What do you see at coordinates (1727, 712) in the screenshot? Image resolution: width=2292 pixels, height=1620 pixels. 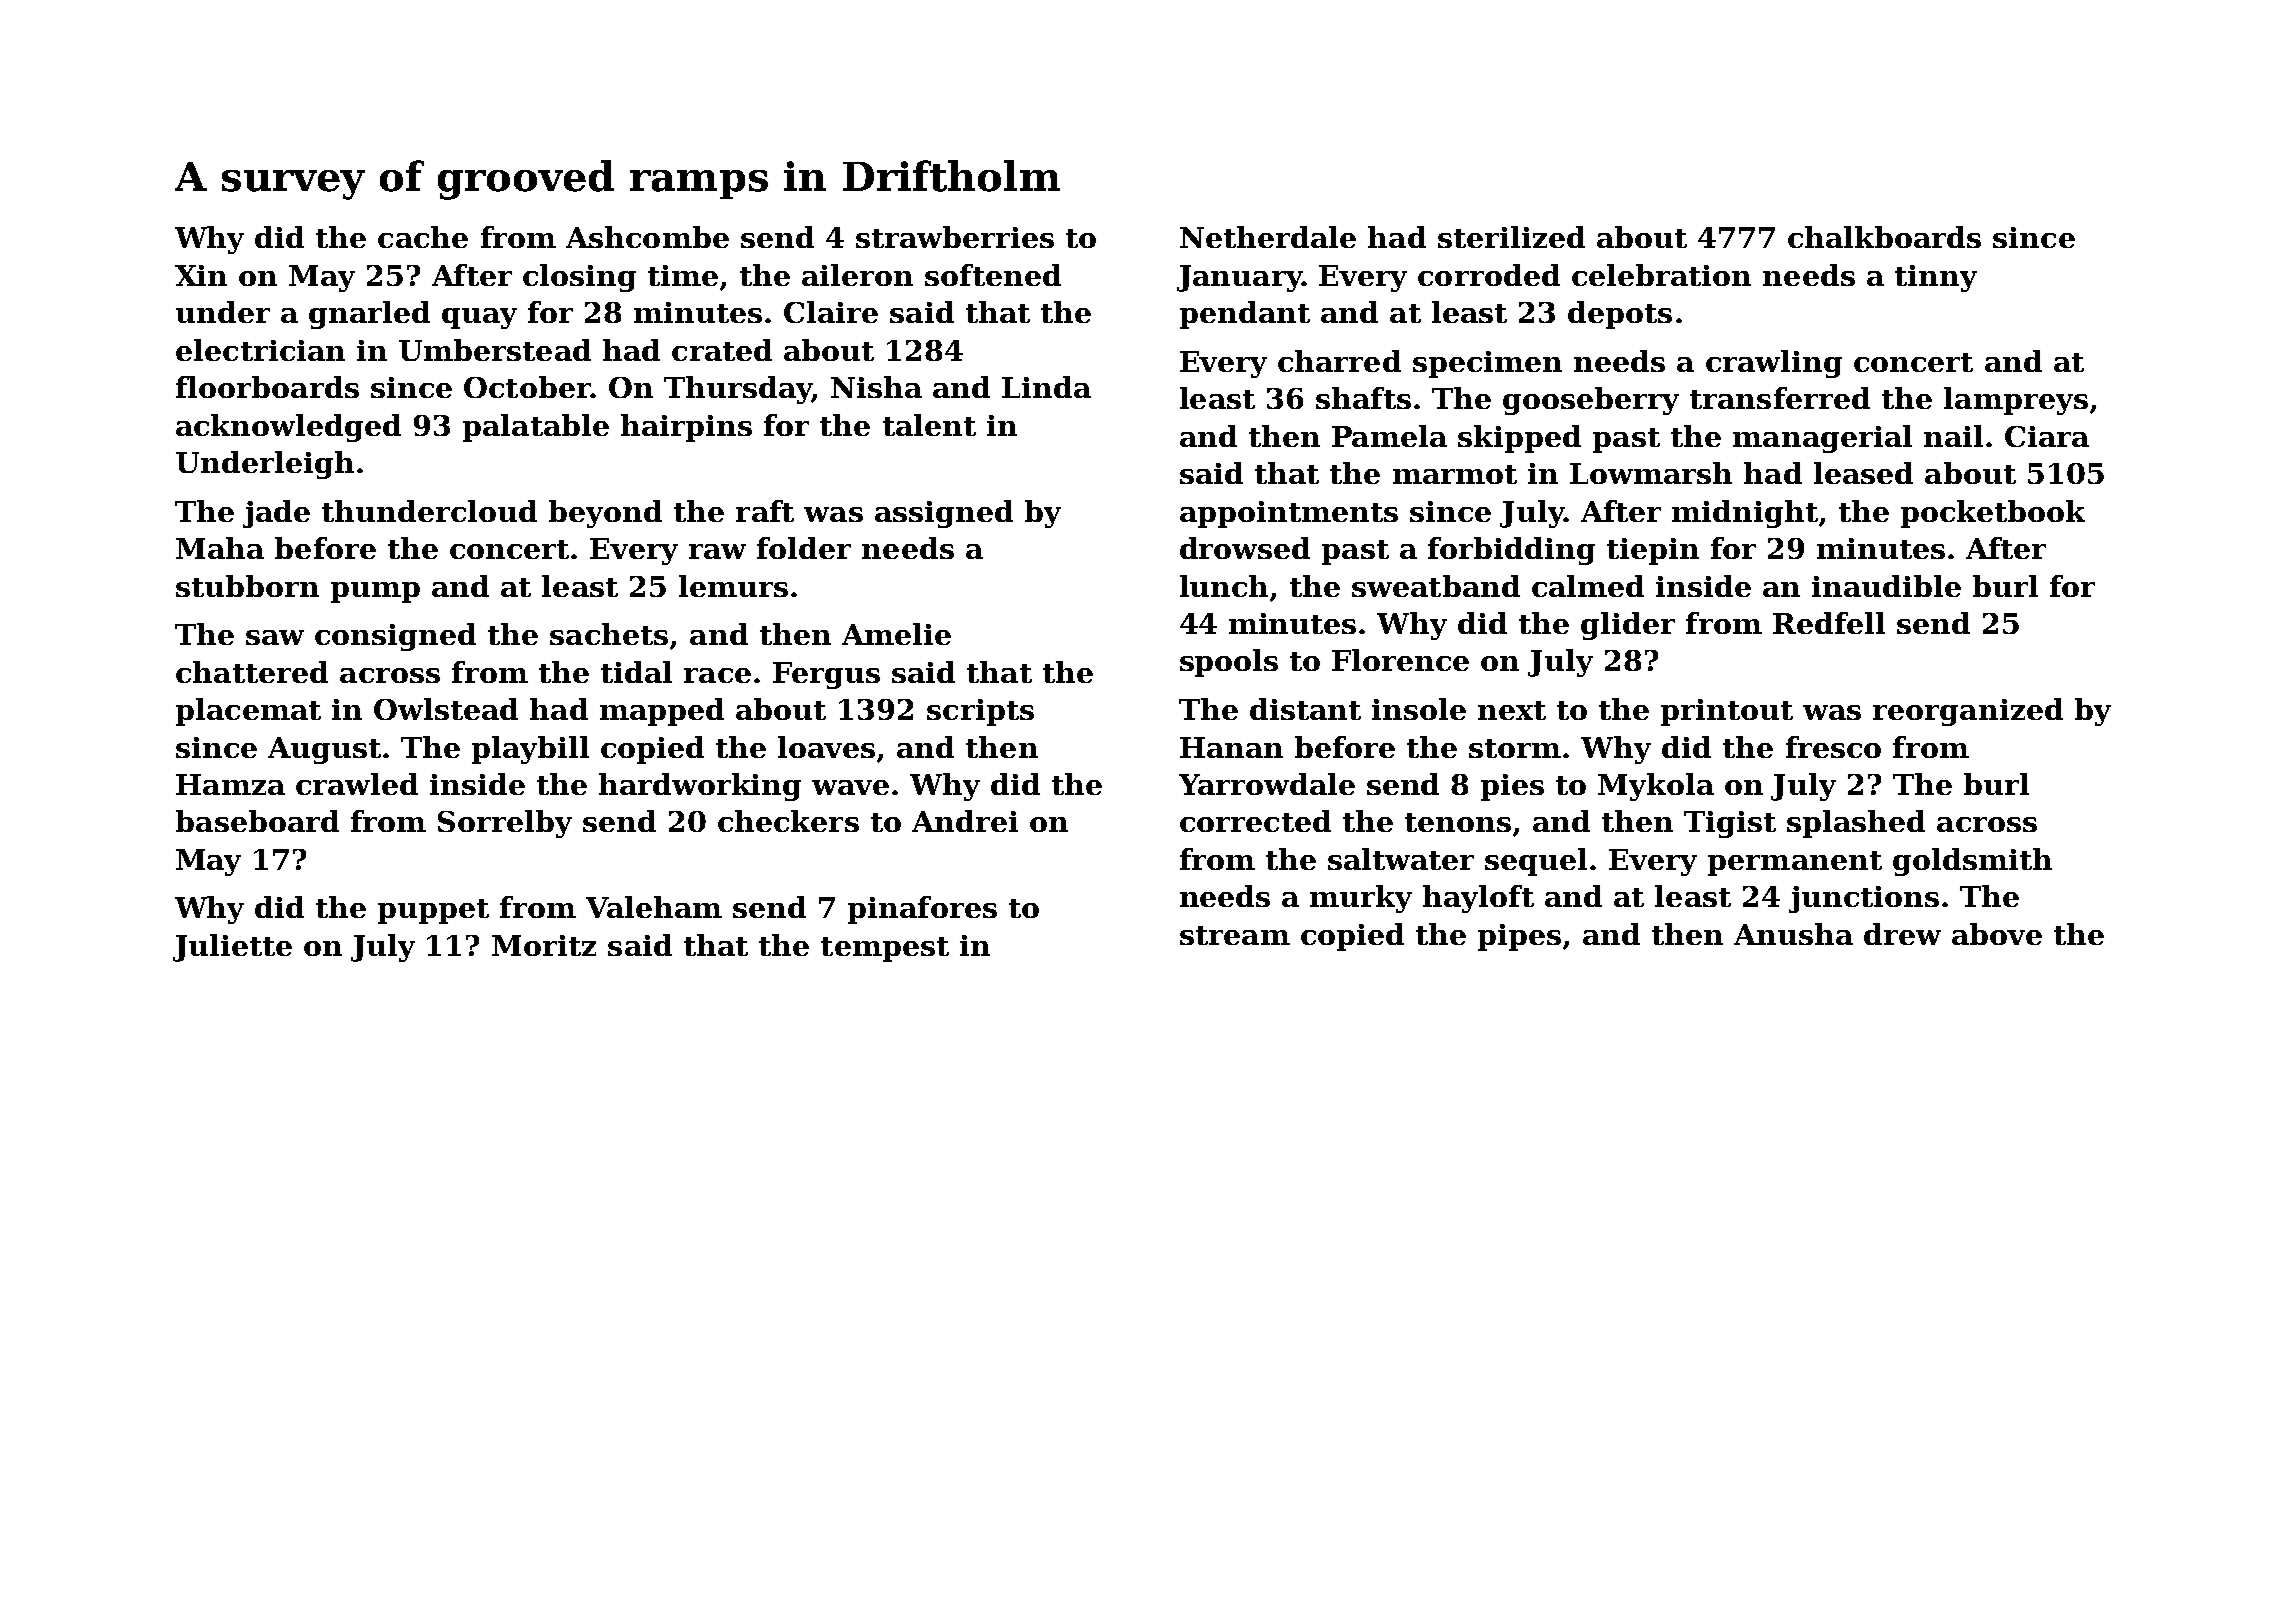 I see `printout` at bounding box center [1727, 712].
